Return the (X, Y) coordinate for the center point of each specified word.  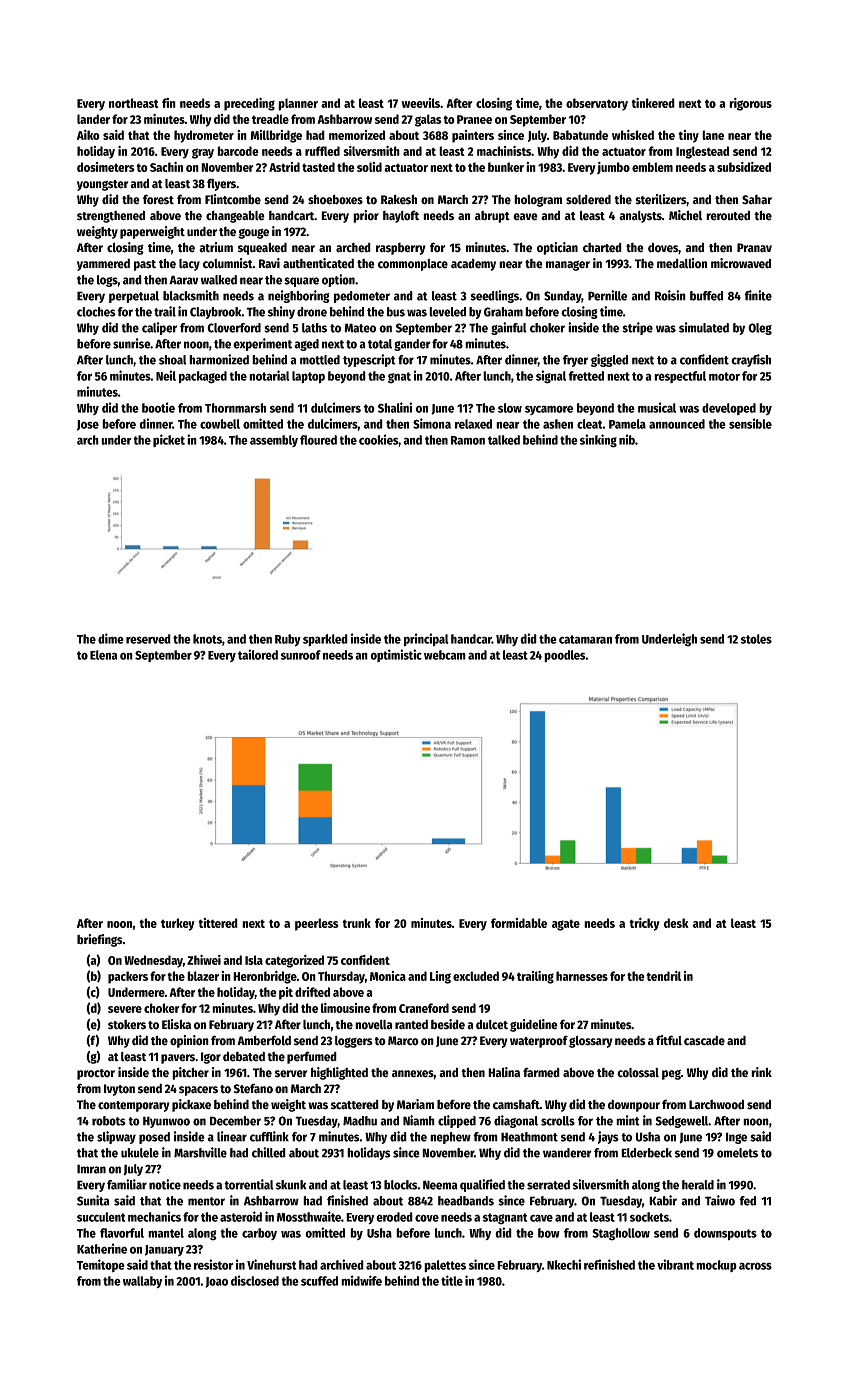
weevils (421, 103)
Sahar (757, 200)
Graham (503, 312)
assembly (274, 441)
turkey (178, 924)
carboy (259, 1234)
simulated (704, 327)
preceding (249, 104)
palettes (445, 1266)
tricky (645, 924)
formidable (519, 923)
